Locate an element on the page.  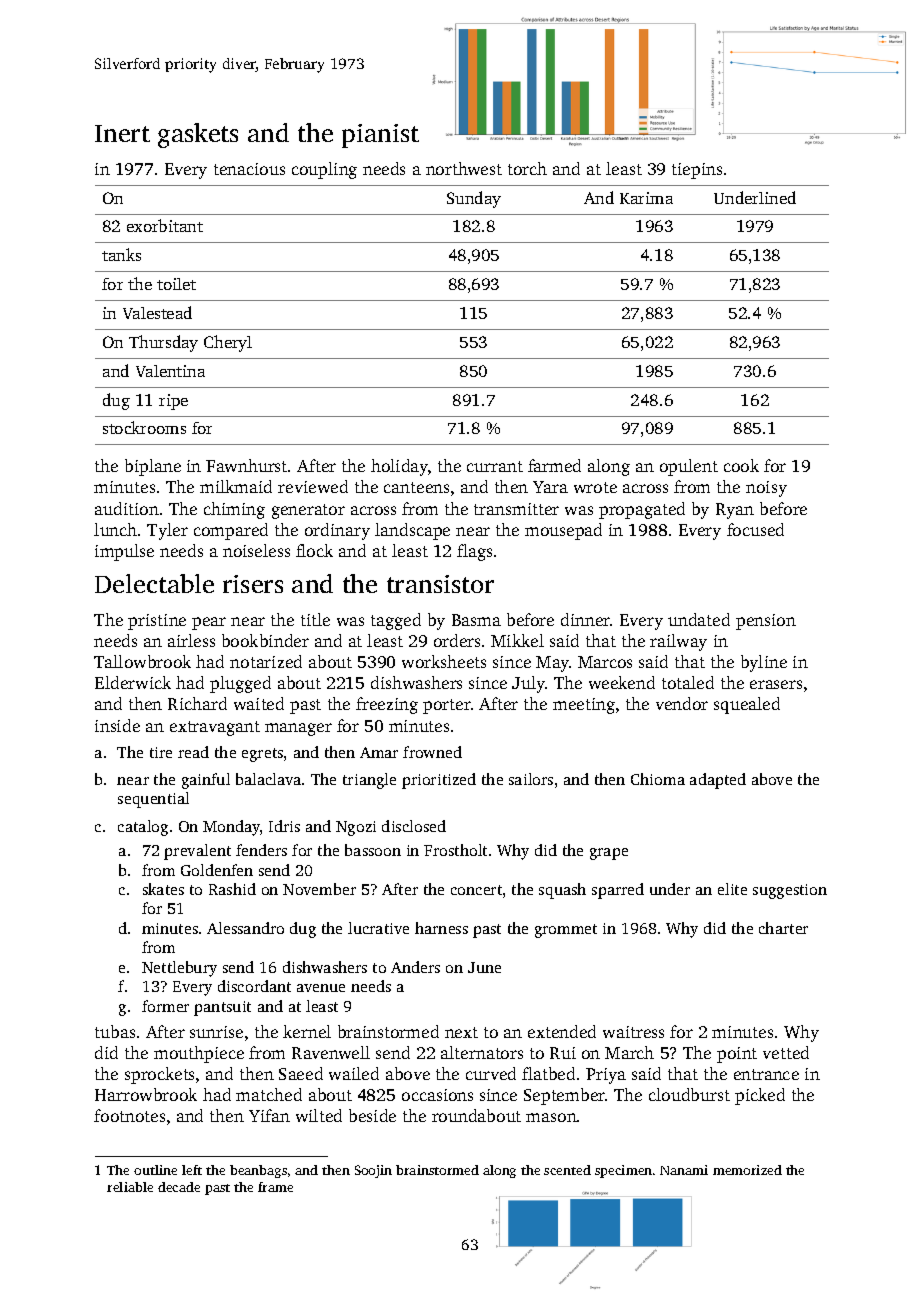
pianist is located at coordinates (380, 136).
